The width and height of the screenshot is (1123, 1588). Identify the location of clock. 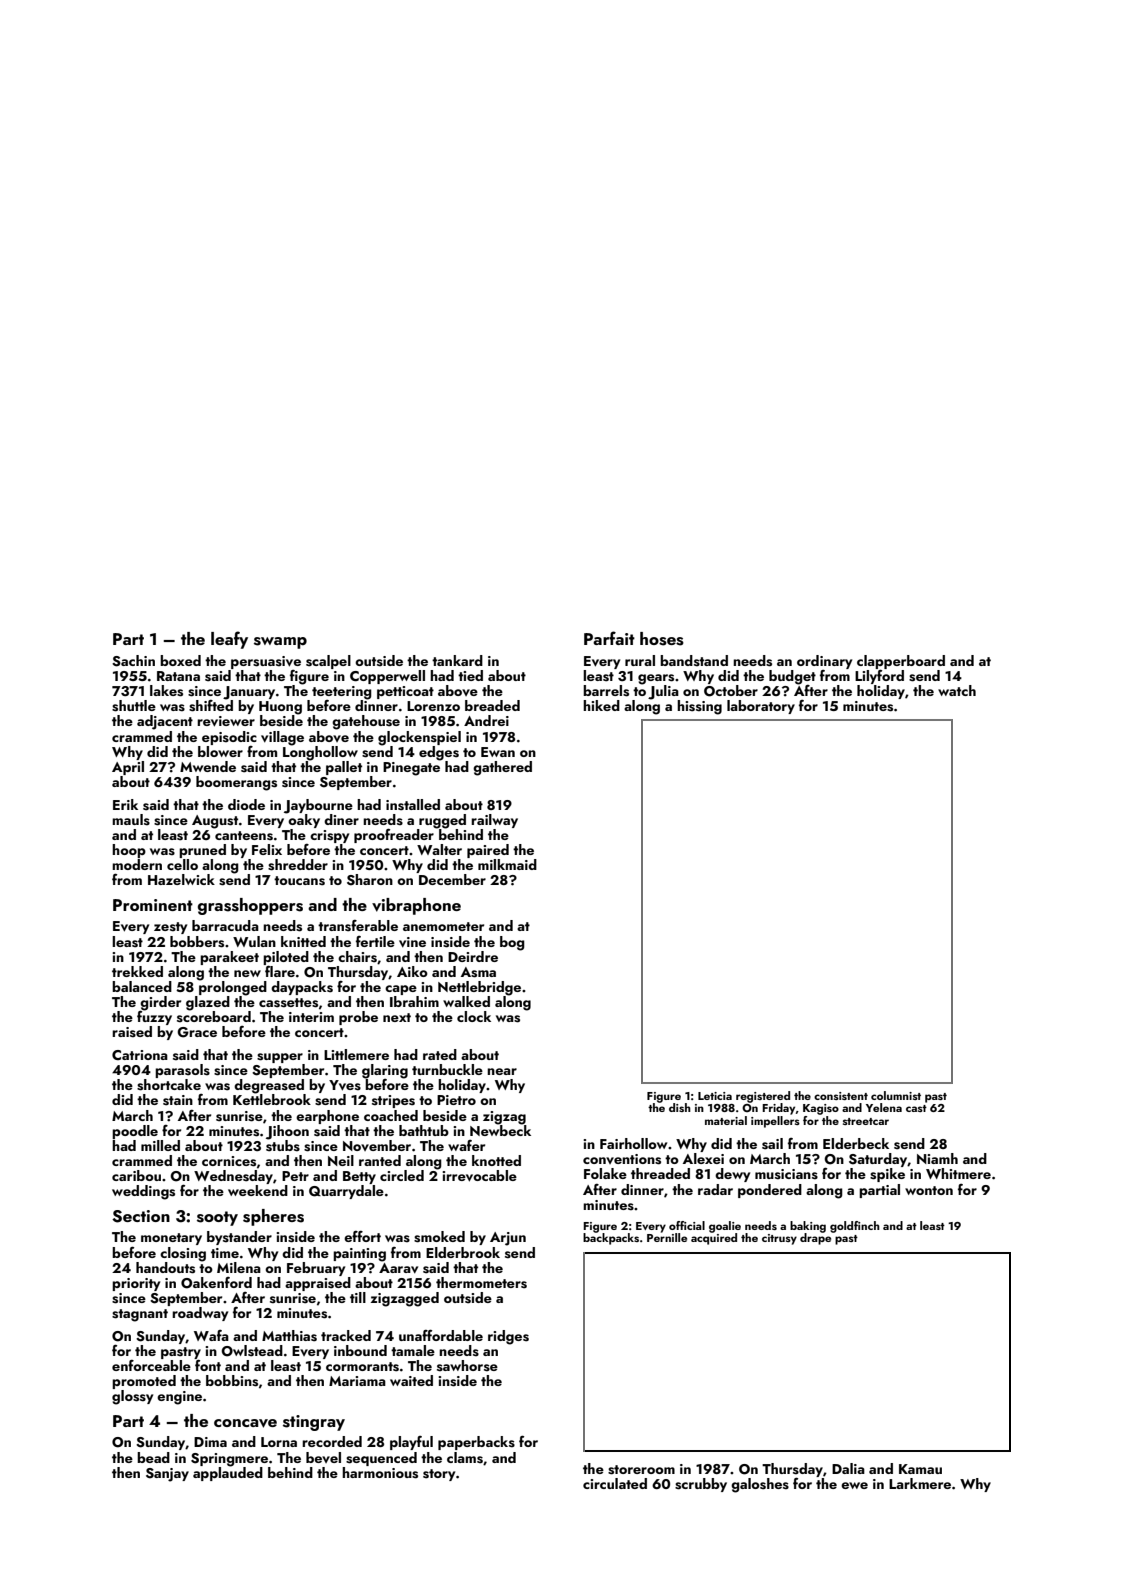
(474, 1016).
